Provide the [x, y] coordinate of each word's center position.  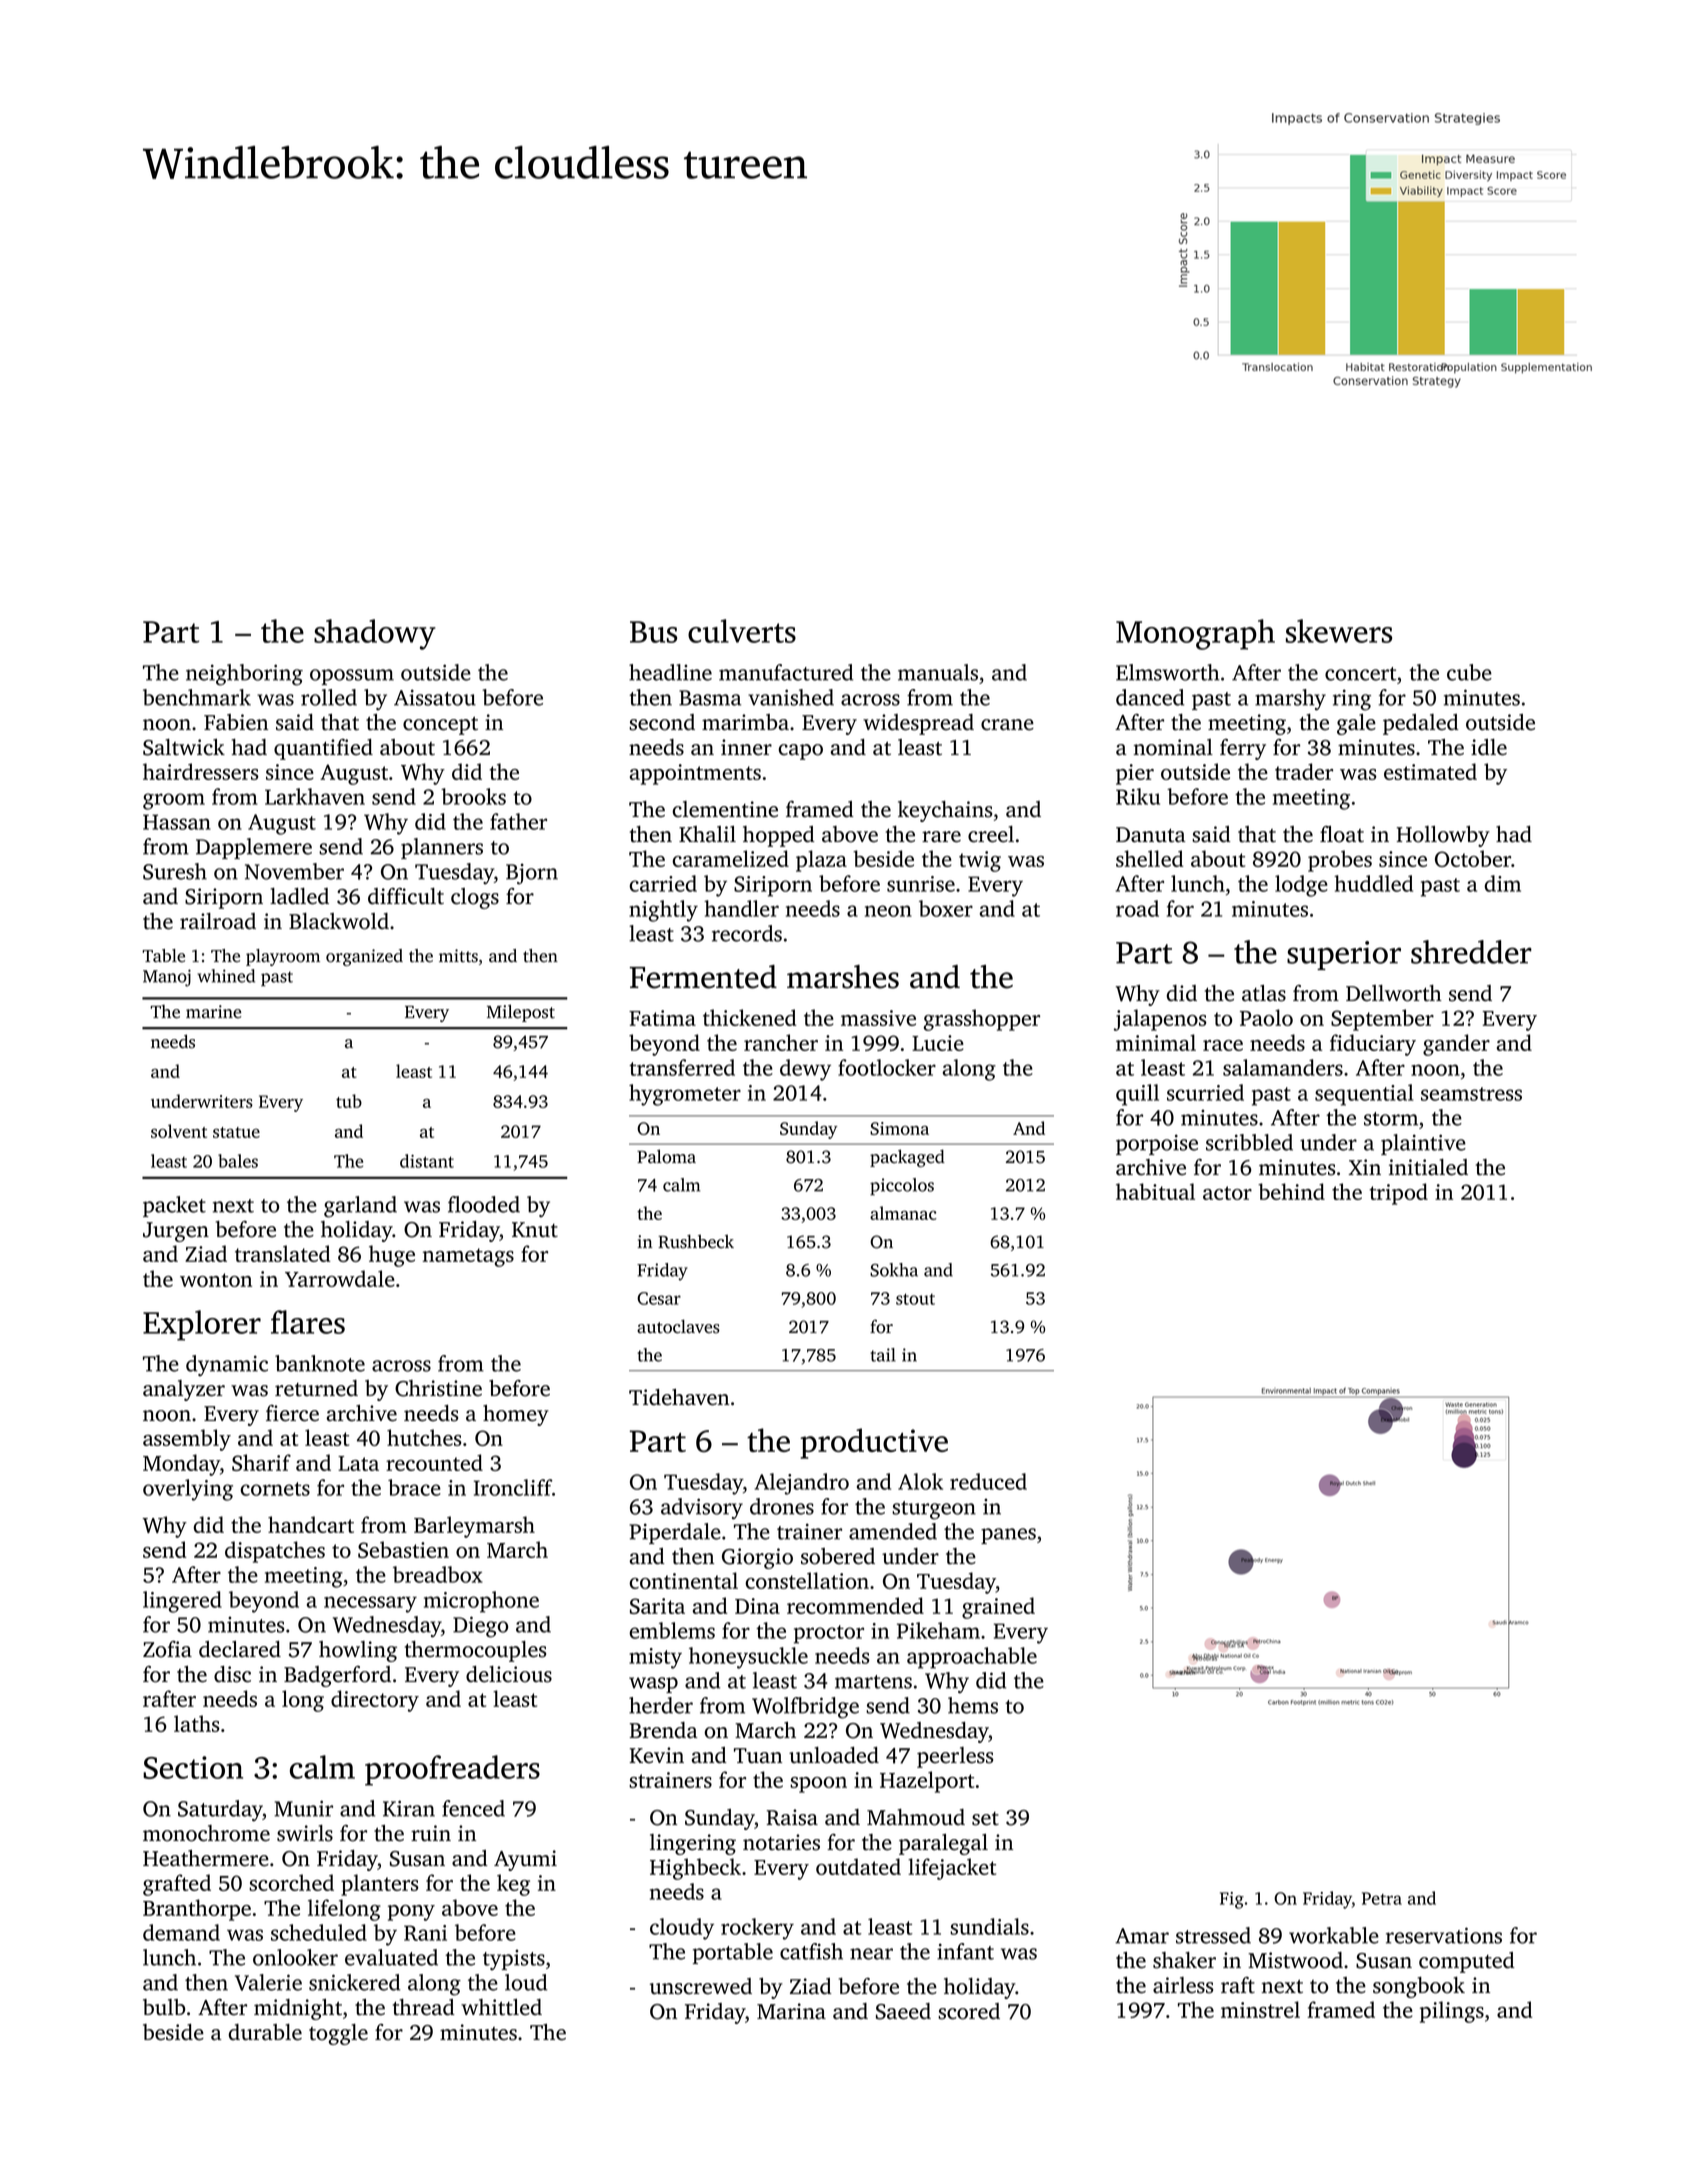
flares [308, 1322]
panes [1008, 1536]
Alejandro [802, 1484]
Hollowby [1443, 836]
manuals [938, 672]
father [518, 821]
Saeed [903, 2011]
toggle [338, 2034]
